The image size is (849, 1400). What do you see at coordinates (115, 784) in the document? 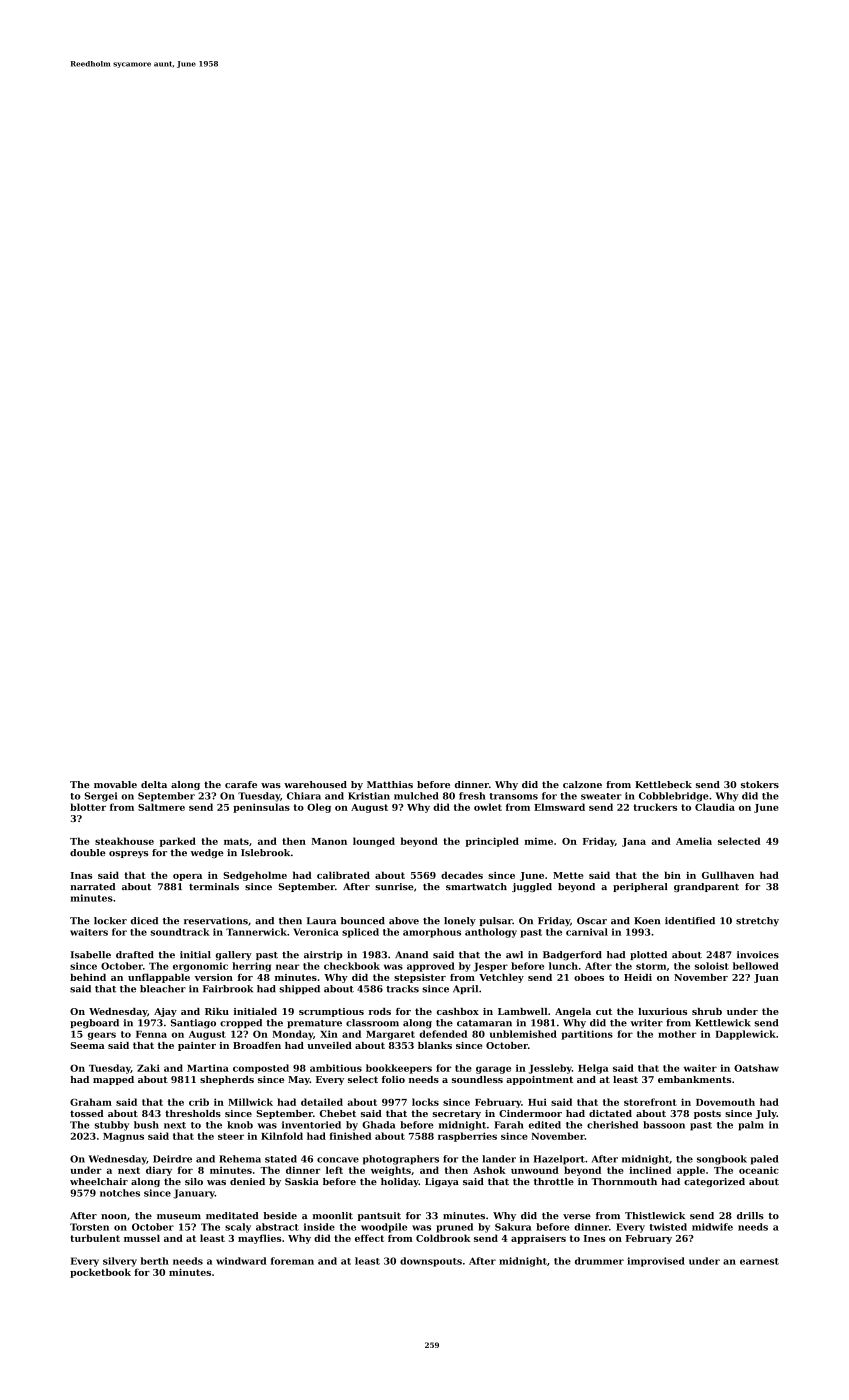
I see `movable` at bounding box center [115, 784].
